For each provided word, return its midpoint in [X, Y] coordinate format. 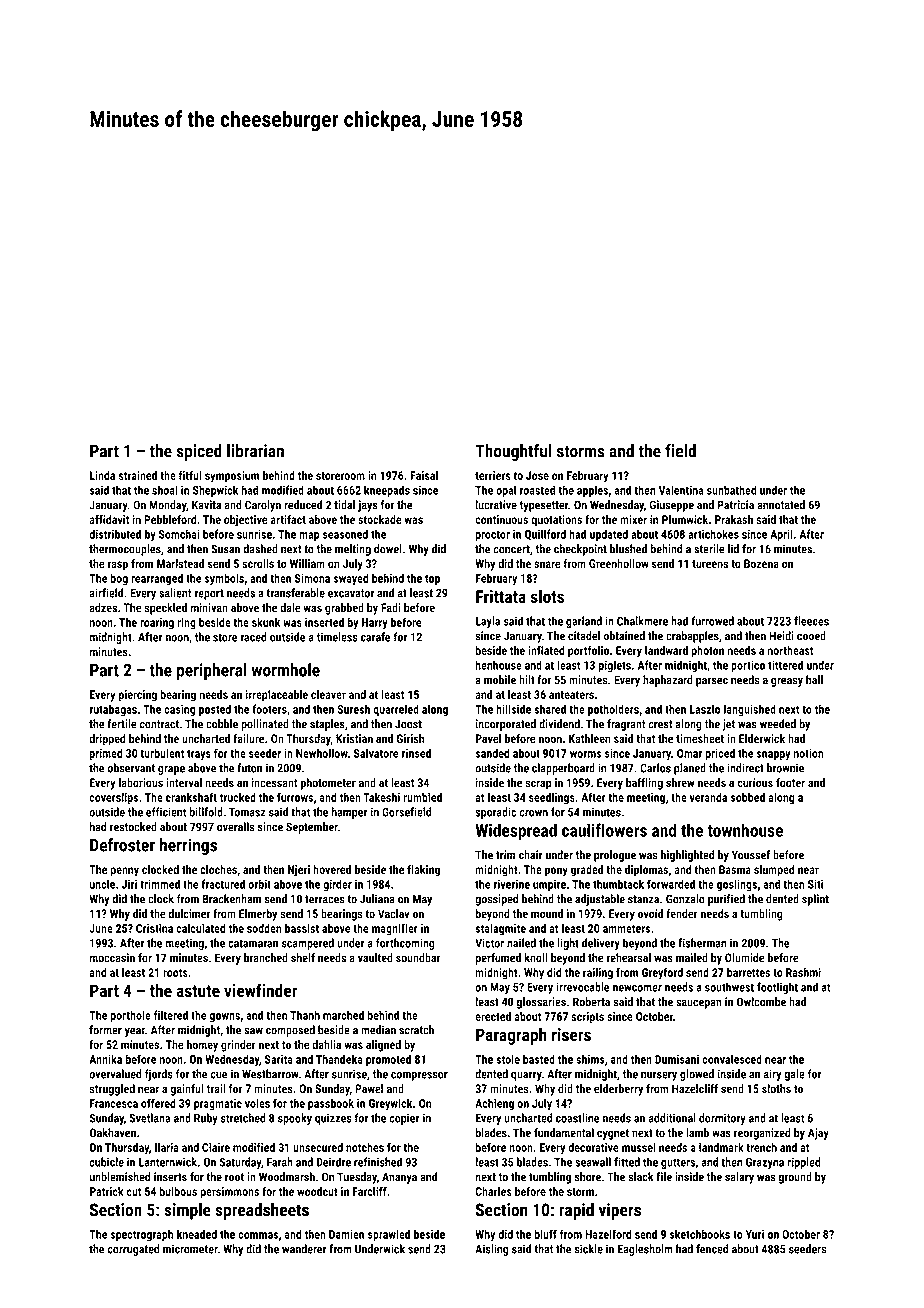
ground [795, 1178]
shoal [165, 490]
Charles [493, 1191]
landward [666, 650]
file [664, 1177]
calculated [200, 928]
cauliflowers [604, 830]
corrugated [133, 1250]
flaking [423, 871]
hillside [513, 709]
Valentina [681, 490]
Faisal [424, 475]
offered [158, 1103]
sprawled [389, 1235]
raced [254, 637]
